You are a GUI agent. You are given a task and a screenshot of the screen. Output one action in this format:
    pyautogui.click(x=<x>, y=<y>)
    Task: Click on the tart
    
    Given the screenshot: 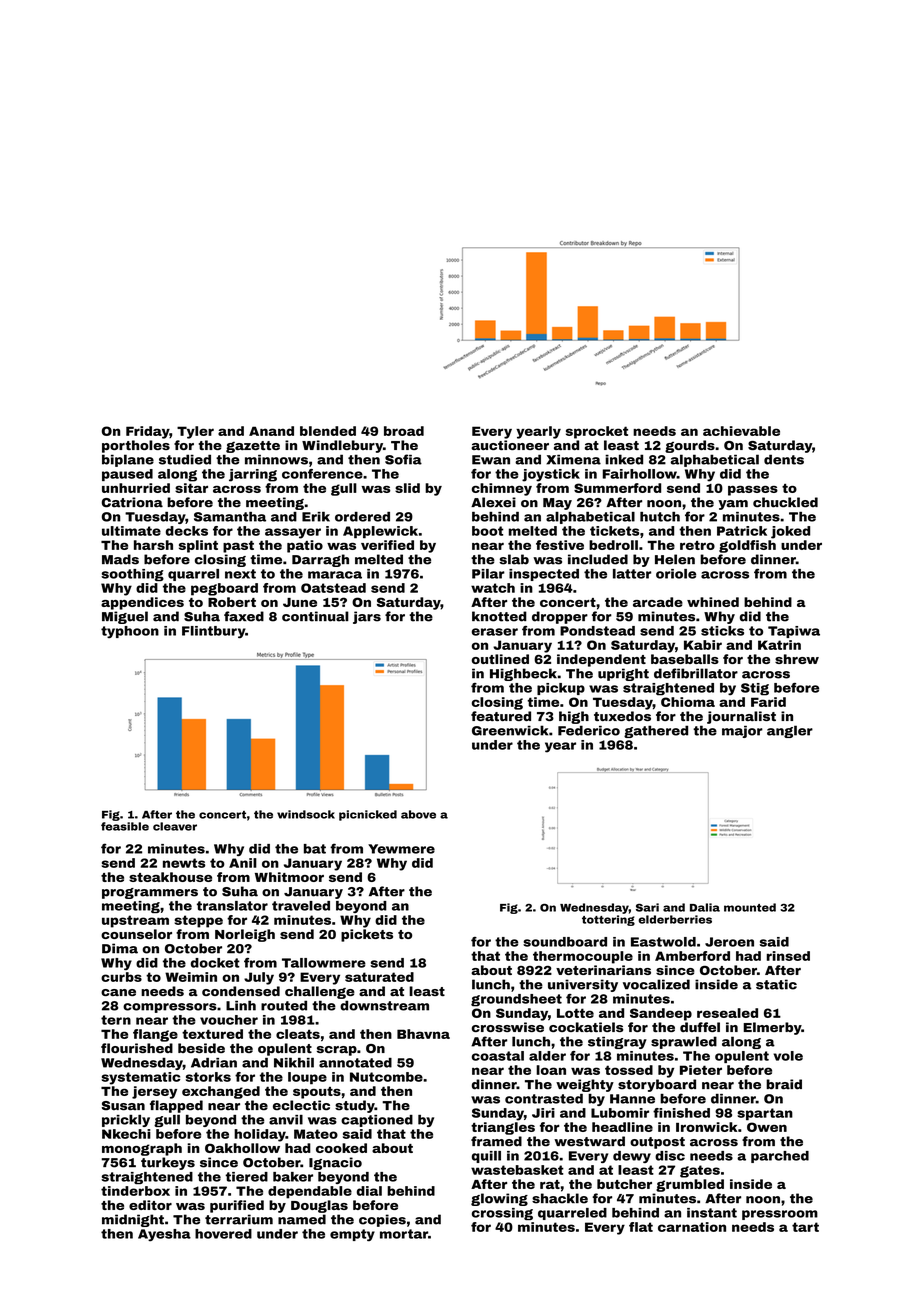 What is the action you would take?
    pyautogui.click(x=805, y=1227)
